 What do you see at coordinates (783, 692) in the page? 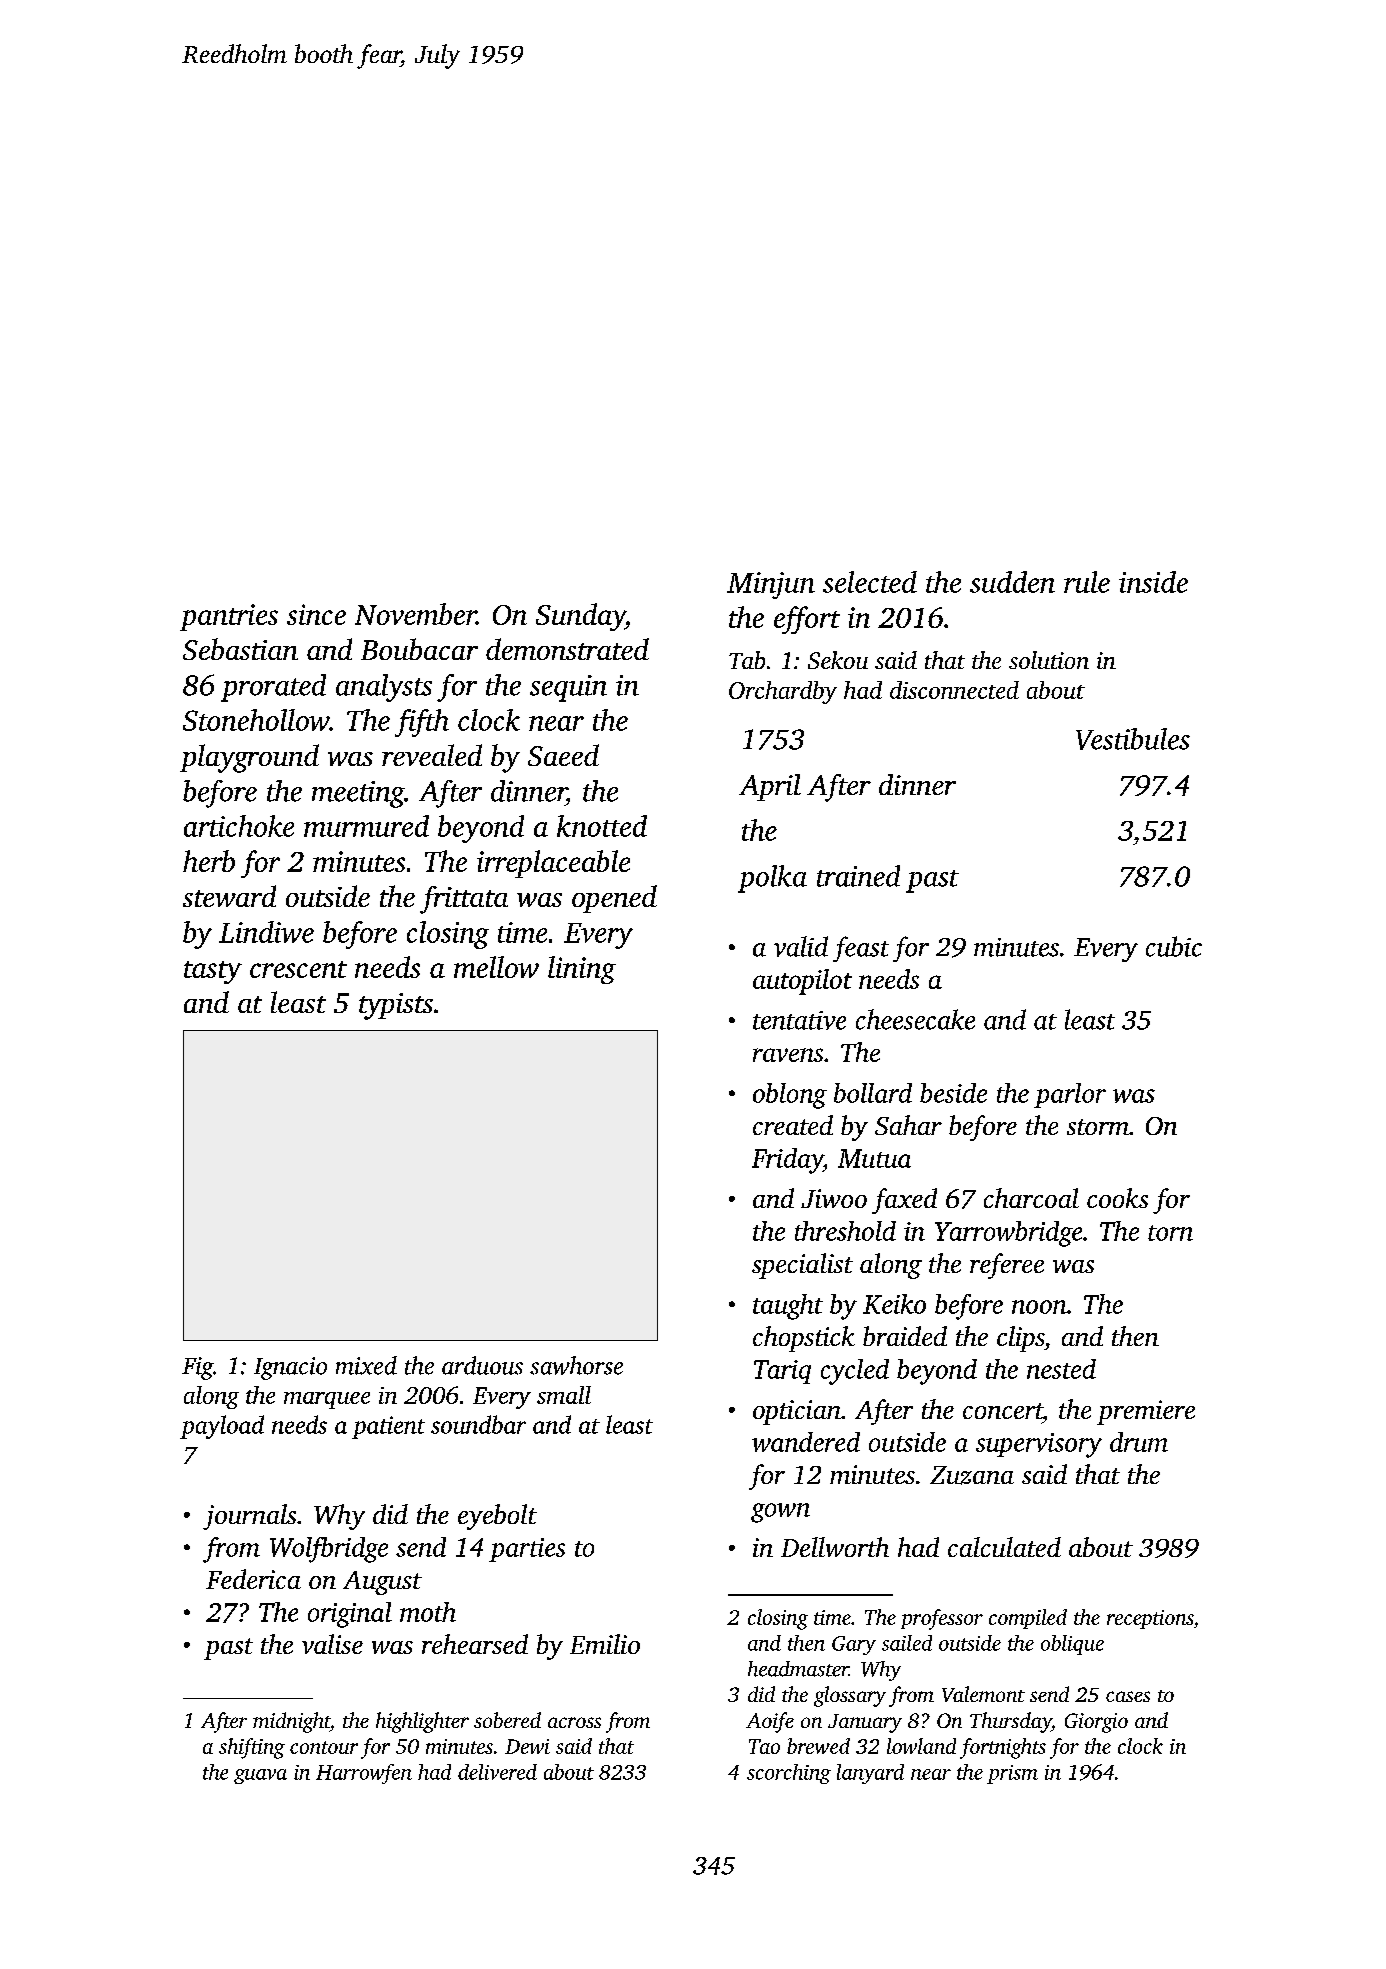
I see `Orchardby` at bounding box center [783, 692].
